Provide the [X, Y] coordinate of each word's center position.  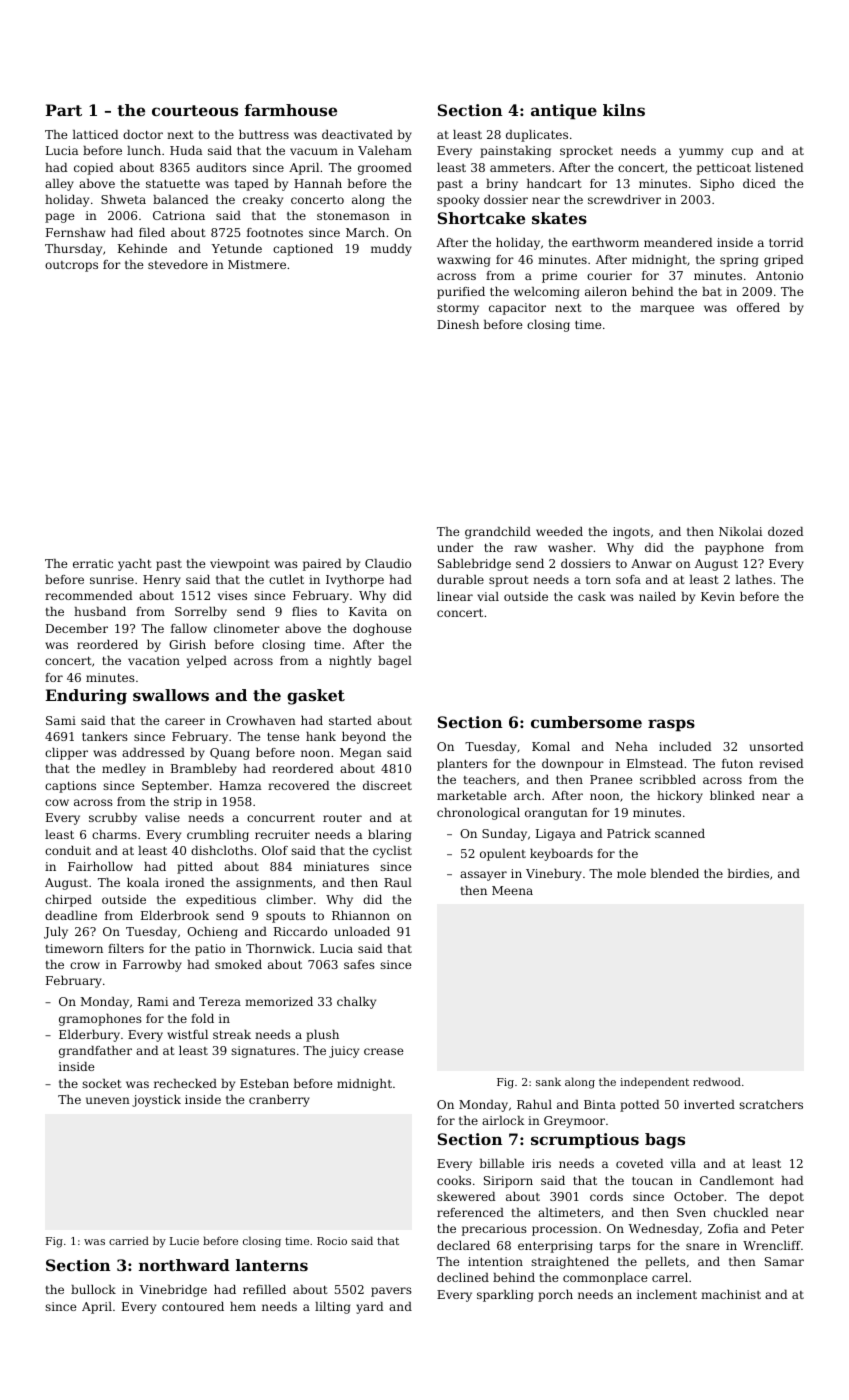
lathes [753, 579]
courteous [195, 110]
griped [784, 261]
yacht [134, 565]
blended [674, 873]
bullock [93, 1289]
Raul [398, 882]
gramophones [100, 1020]
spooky [458, 201]
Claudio [388, 563]
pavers [391, 1292]
